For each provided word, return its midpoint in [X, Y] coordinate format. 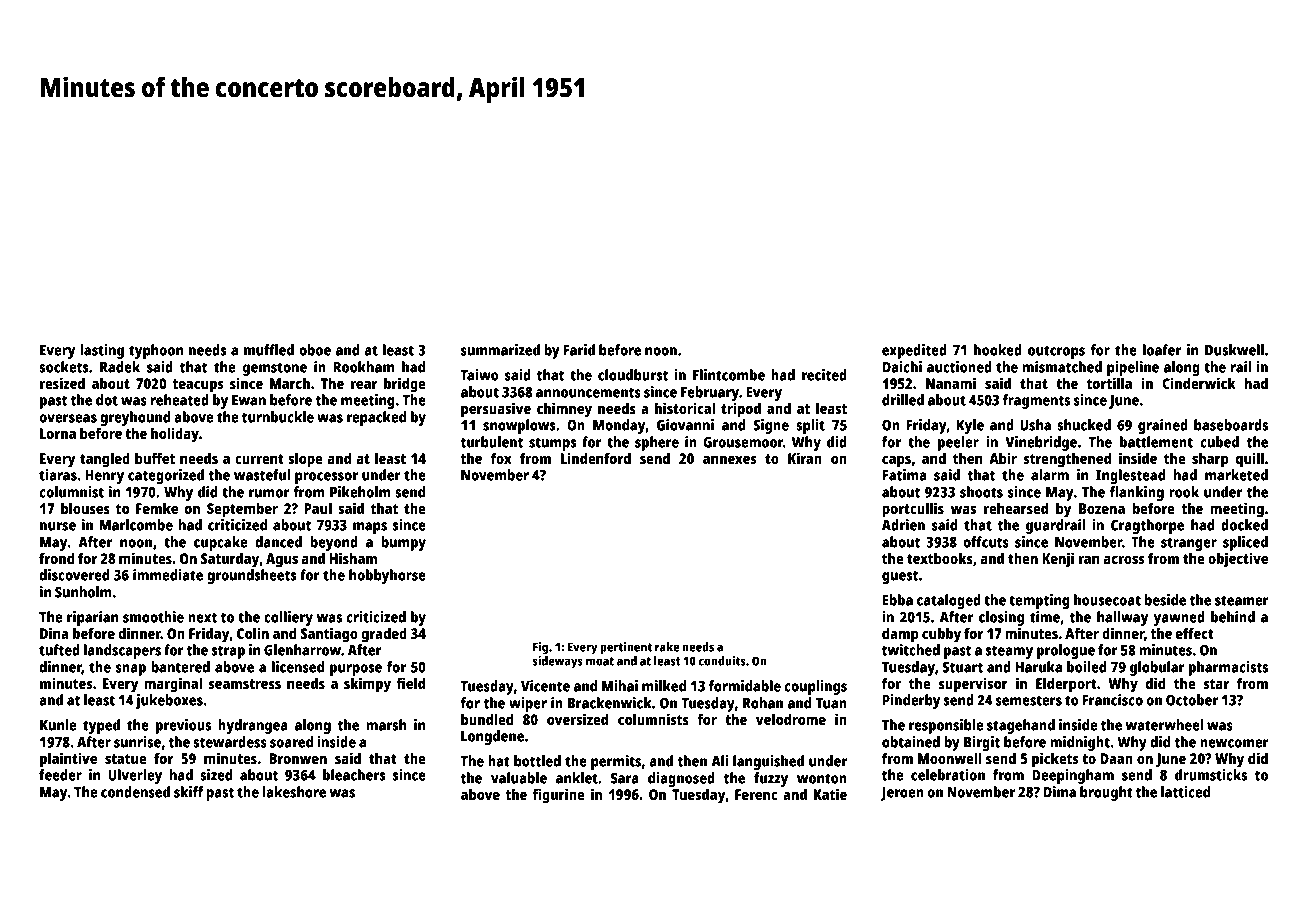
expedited [914, 351]
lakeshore [294, 792]
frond [57, 558]
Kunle [58, 725]
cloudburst [633, 375]
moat [600, 661]
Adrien [903, 525]
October [1192, 700]
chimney [564, 410]
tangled [105, 460]
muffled [269, 350]
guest [900, 577]
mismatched [1062, 367]
